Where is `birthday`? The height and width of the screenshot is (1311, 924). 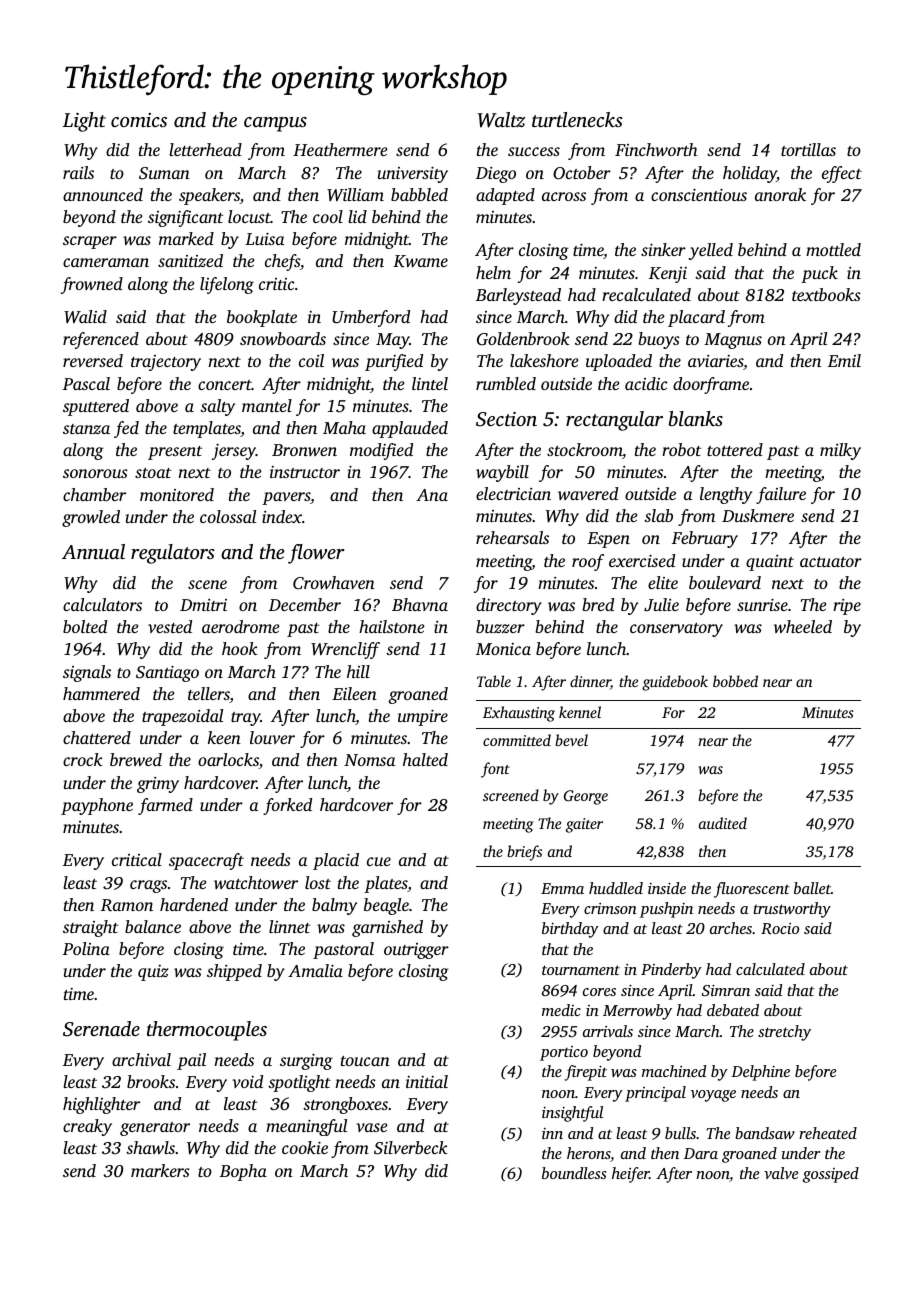
birthday is located at coordinates (570, 930).
